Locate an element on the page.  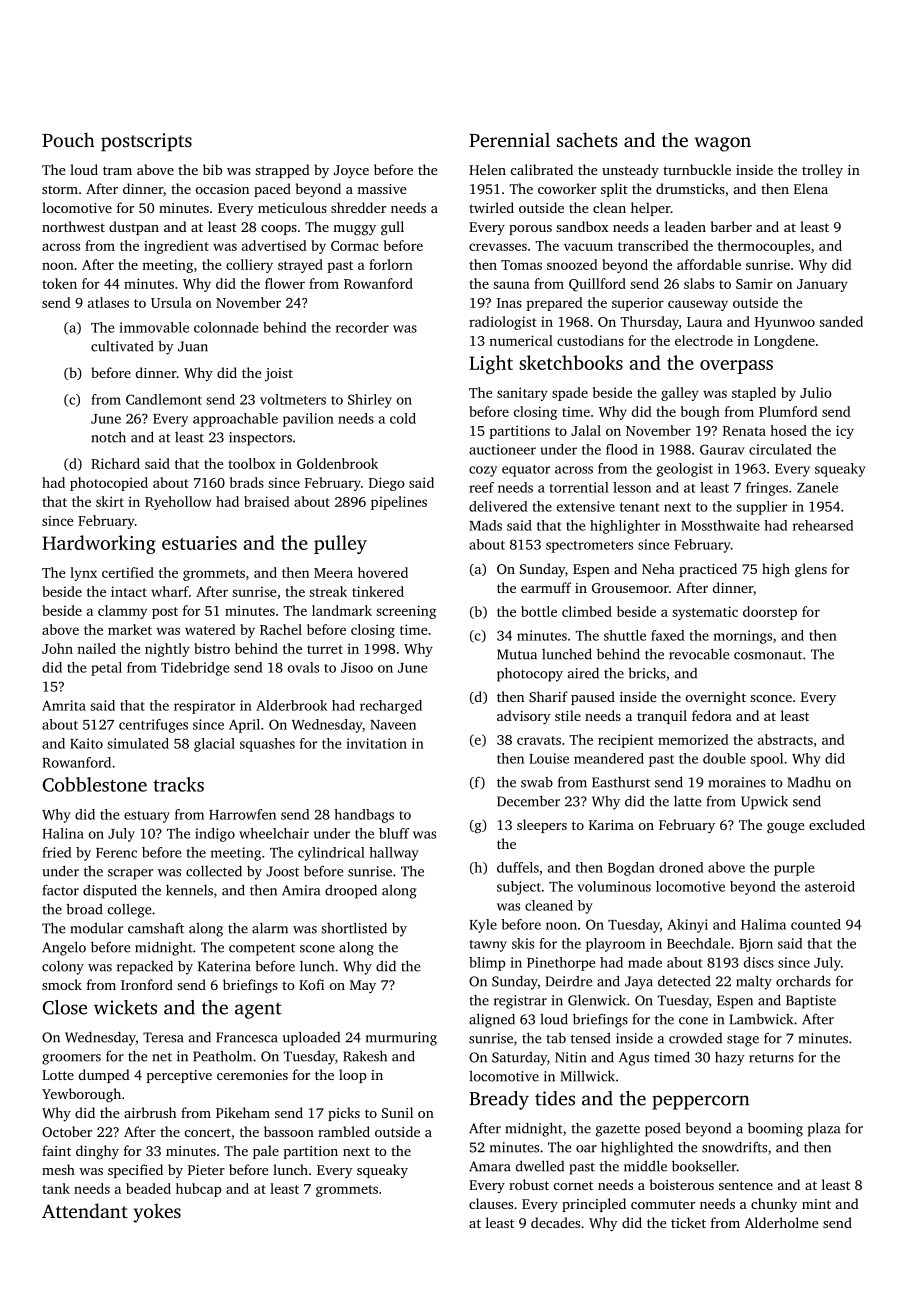
voluminous is located at coordinates (614, 886).
